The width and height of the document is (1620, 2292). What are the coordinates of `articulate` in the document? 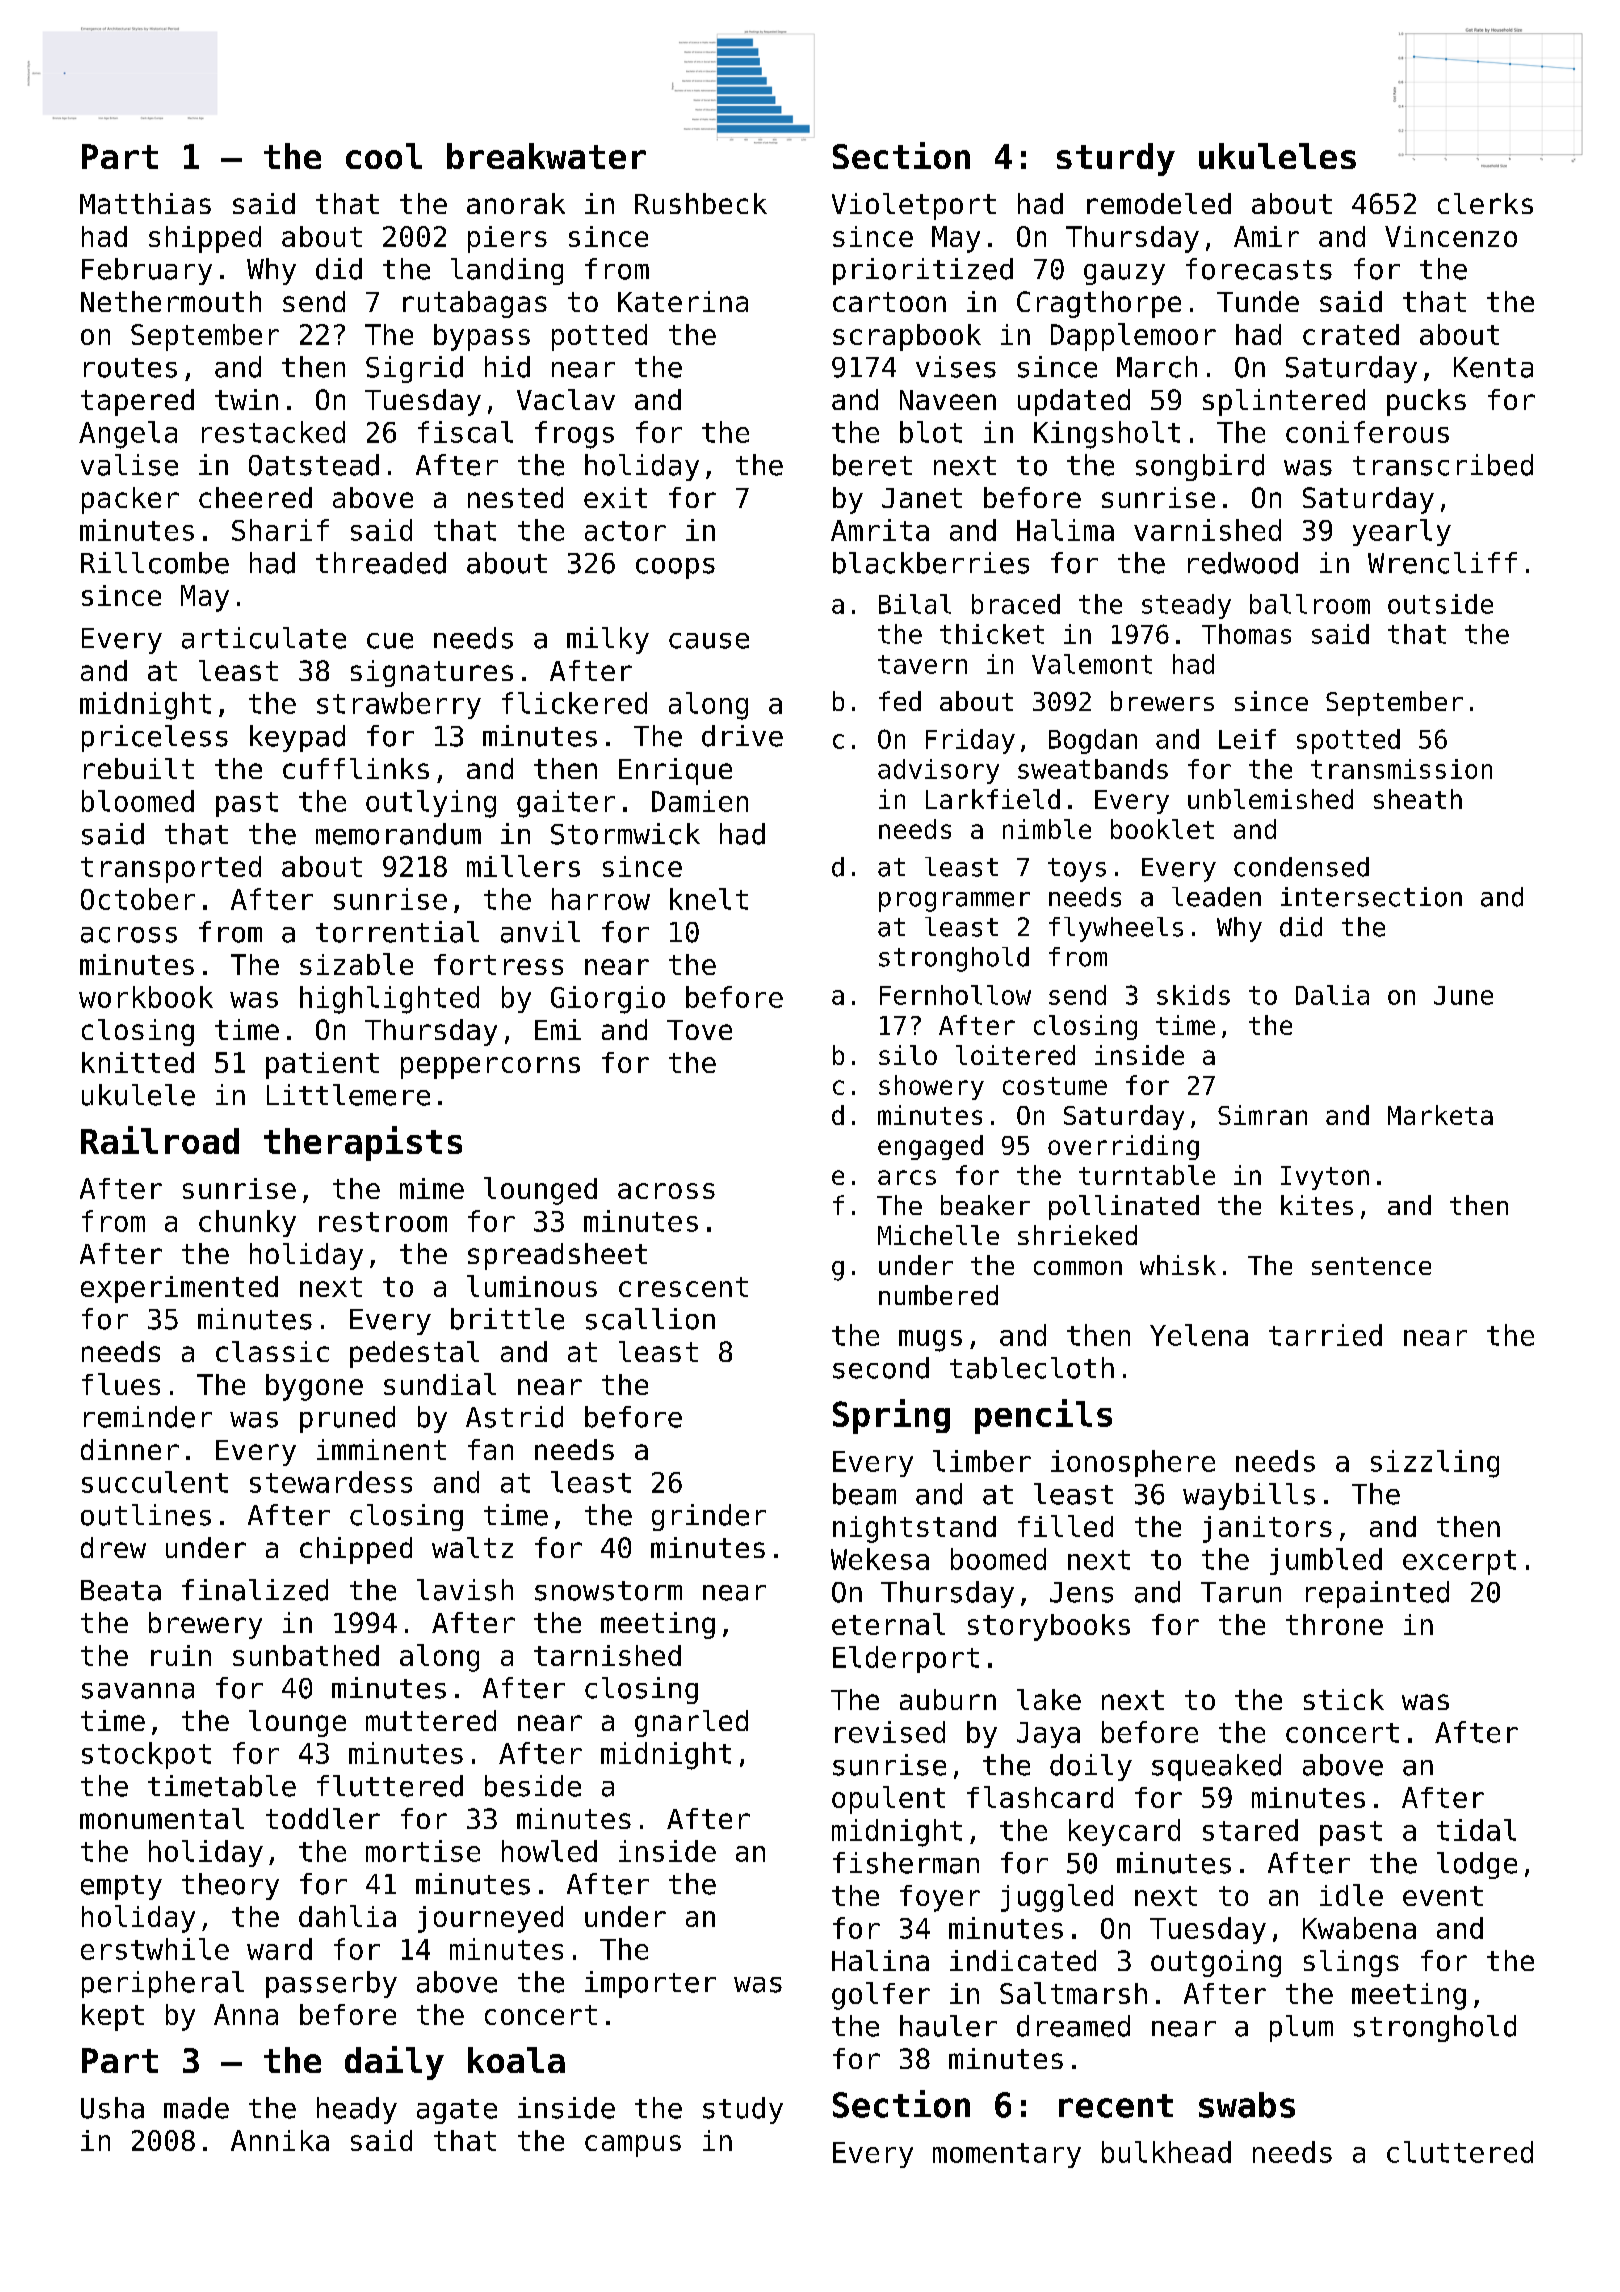 It's located at (264, 638).
